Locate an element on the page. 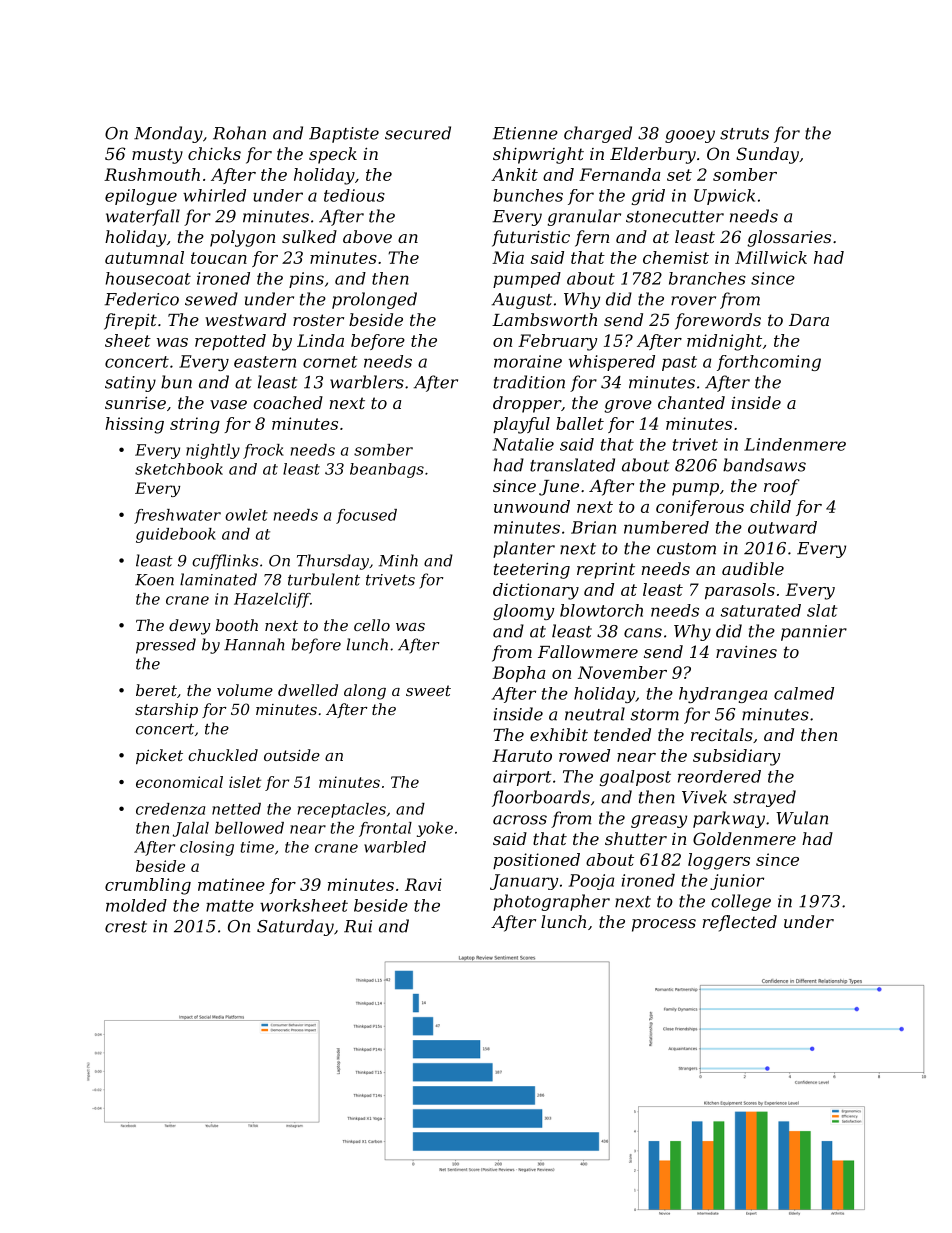 The image size is (952, 1233). Etienne is located at coordinates (525, 133).
